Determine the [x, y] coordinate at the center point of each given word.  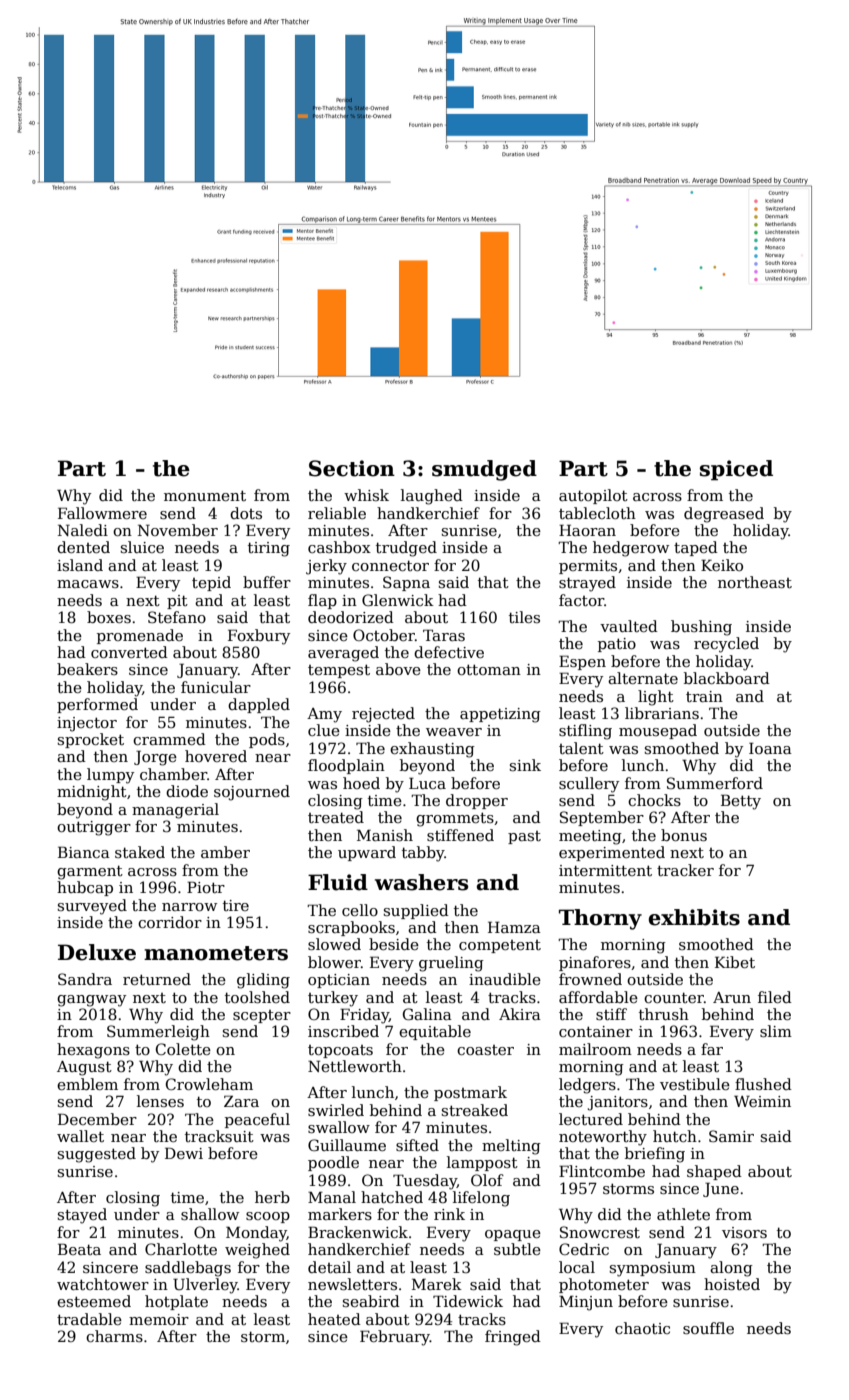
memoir [159, 1319]
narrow [189, 907]
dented [83, 547]
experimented [612, 853]
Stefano [177, 617]
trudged [406, 549]
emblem [87, 1084]
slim [776, 1031]
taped [696, 548]
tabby [423, 854]
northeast [755, 582]
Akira [520, 1014]
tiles [524, 617]
